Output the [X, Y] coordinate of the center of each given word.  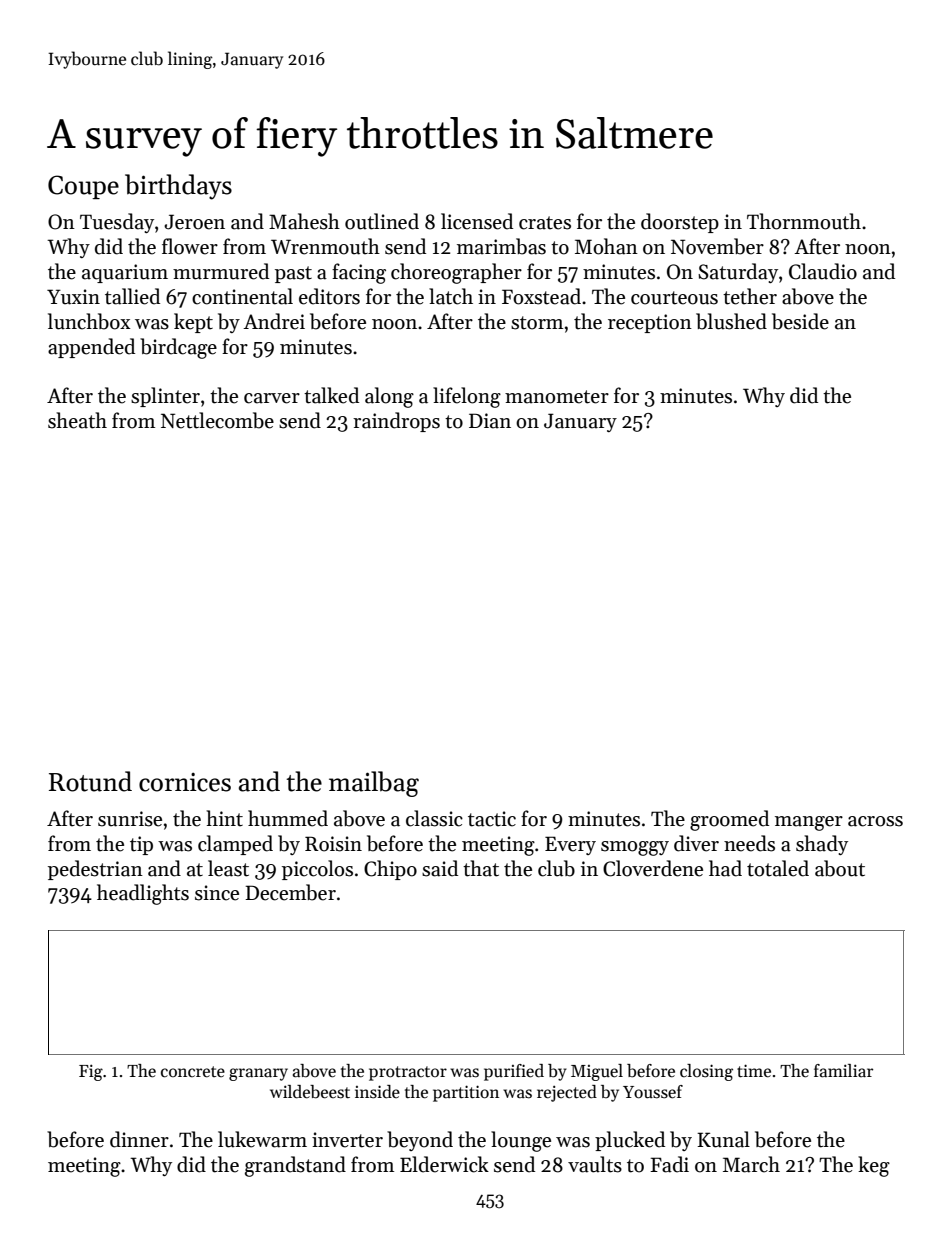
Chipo [390, 870]
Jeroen [194, 222]
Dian [490, 421]
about [840, 868]
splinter [165, 397]
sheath [77, 420]
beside [800, 321]
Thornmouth [804, 221]
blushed [731, 321]
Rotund [90, 781]
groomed [729, 820]
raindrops [396, 422]
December [290, 892]
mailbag [374, 784]
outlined [382, 221]
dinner [139, 1139]
